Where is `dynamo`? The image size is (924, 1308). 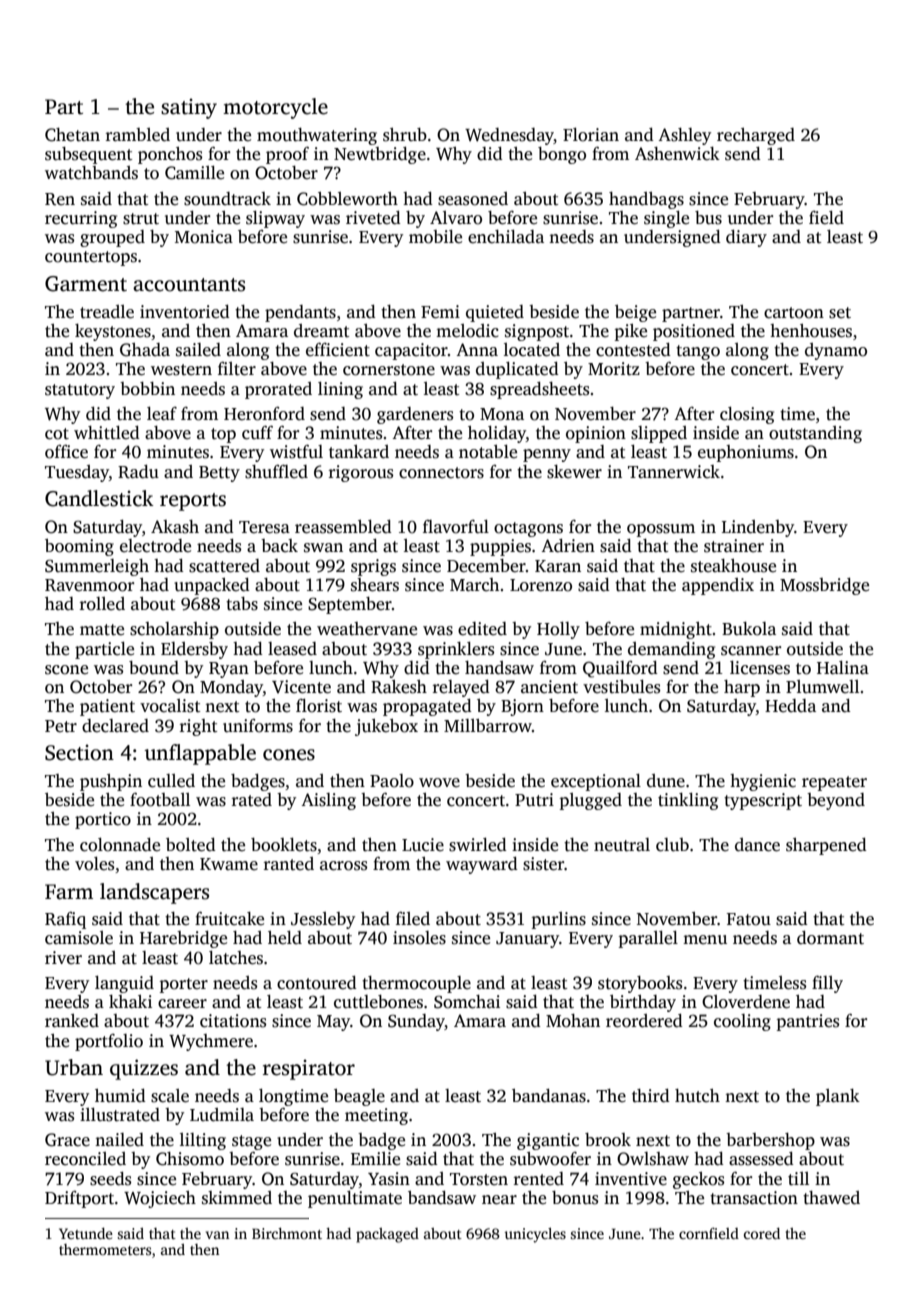 dynamo is located at coordinates (836, 351).
